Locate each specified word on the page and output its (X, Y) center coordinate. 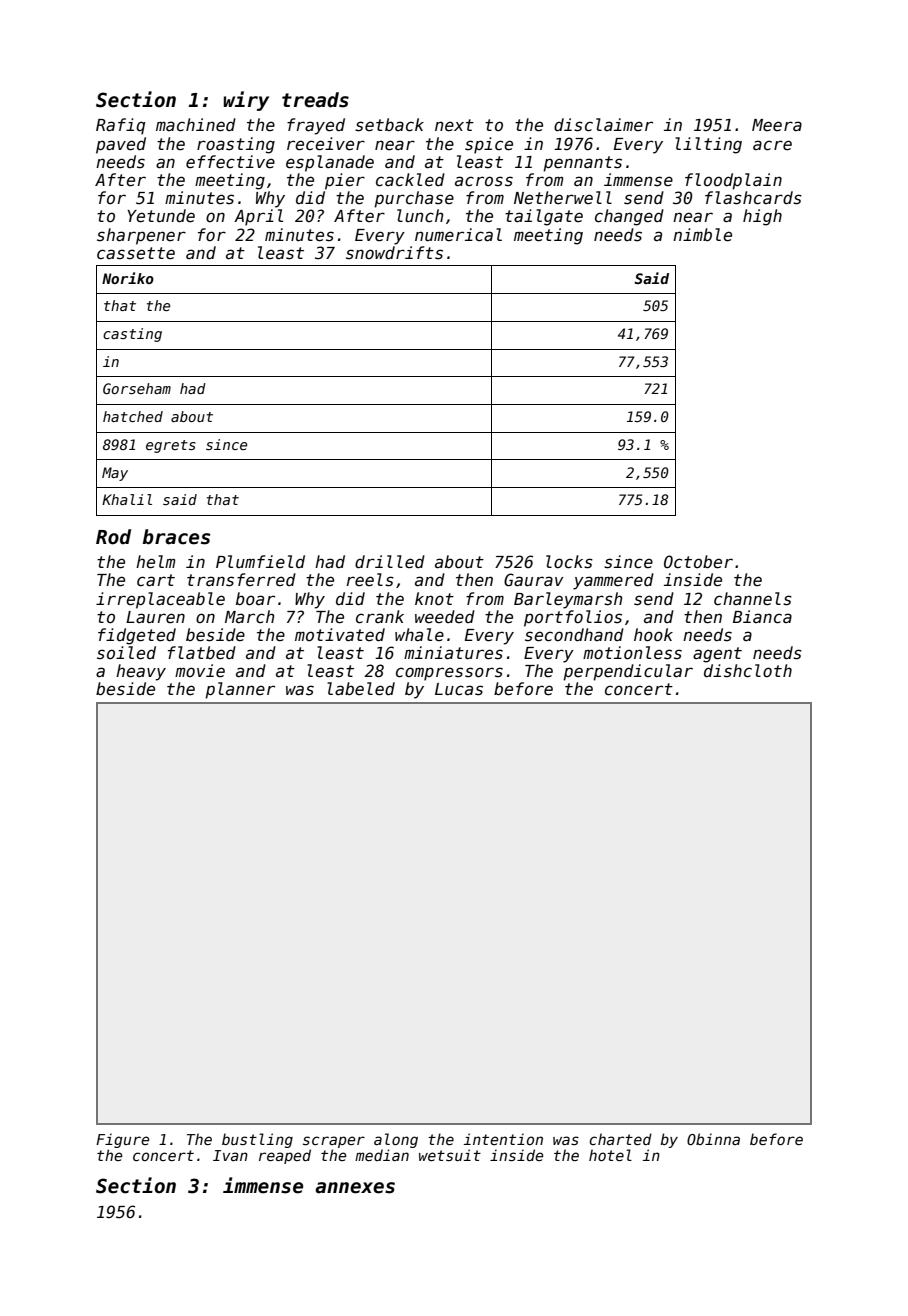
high (762, 217)
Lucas (459, 689)
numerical (458, 235)
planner (240, 690)
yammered (613, 581)
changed (629, 217)
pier (345, 181)
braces (176, 537)
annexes (355, 1188)
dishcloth (748, 671)
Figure (123, 1140)
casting (132, 335)
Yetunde (161, 216)
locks (569, 562)
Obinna (713, 1139)
